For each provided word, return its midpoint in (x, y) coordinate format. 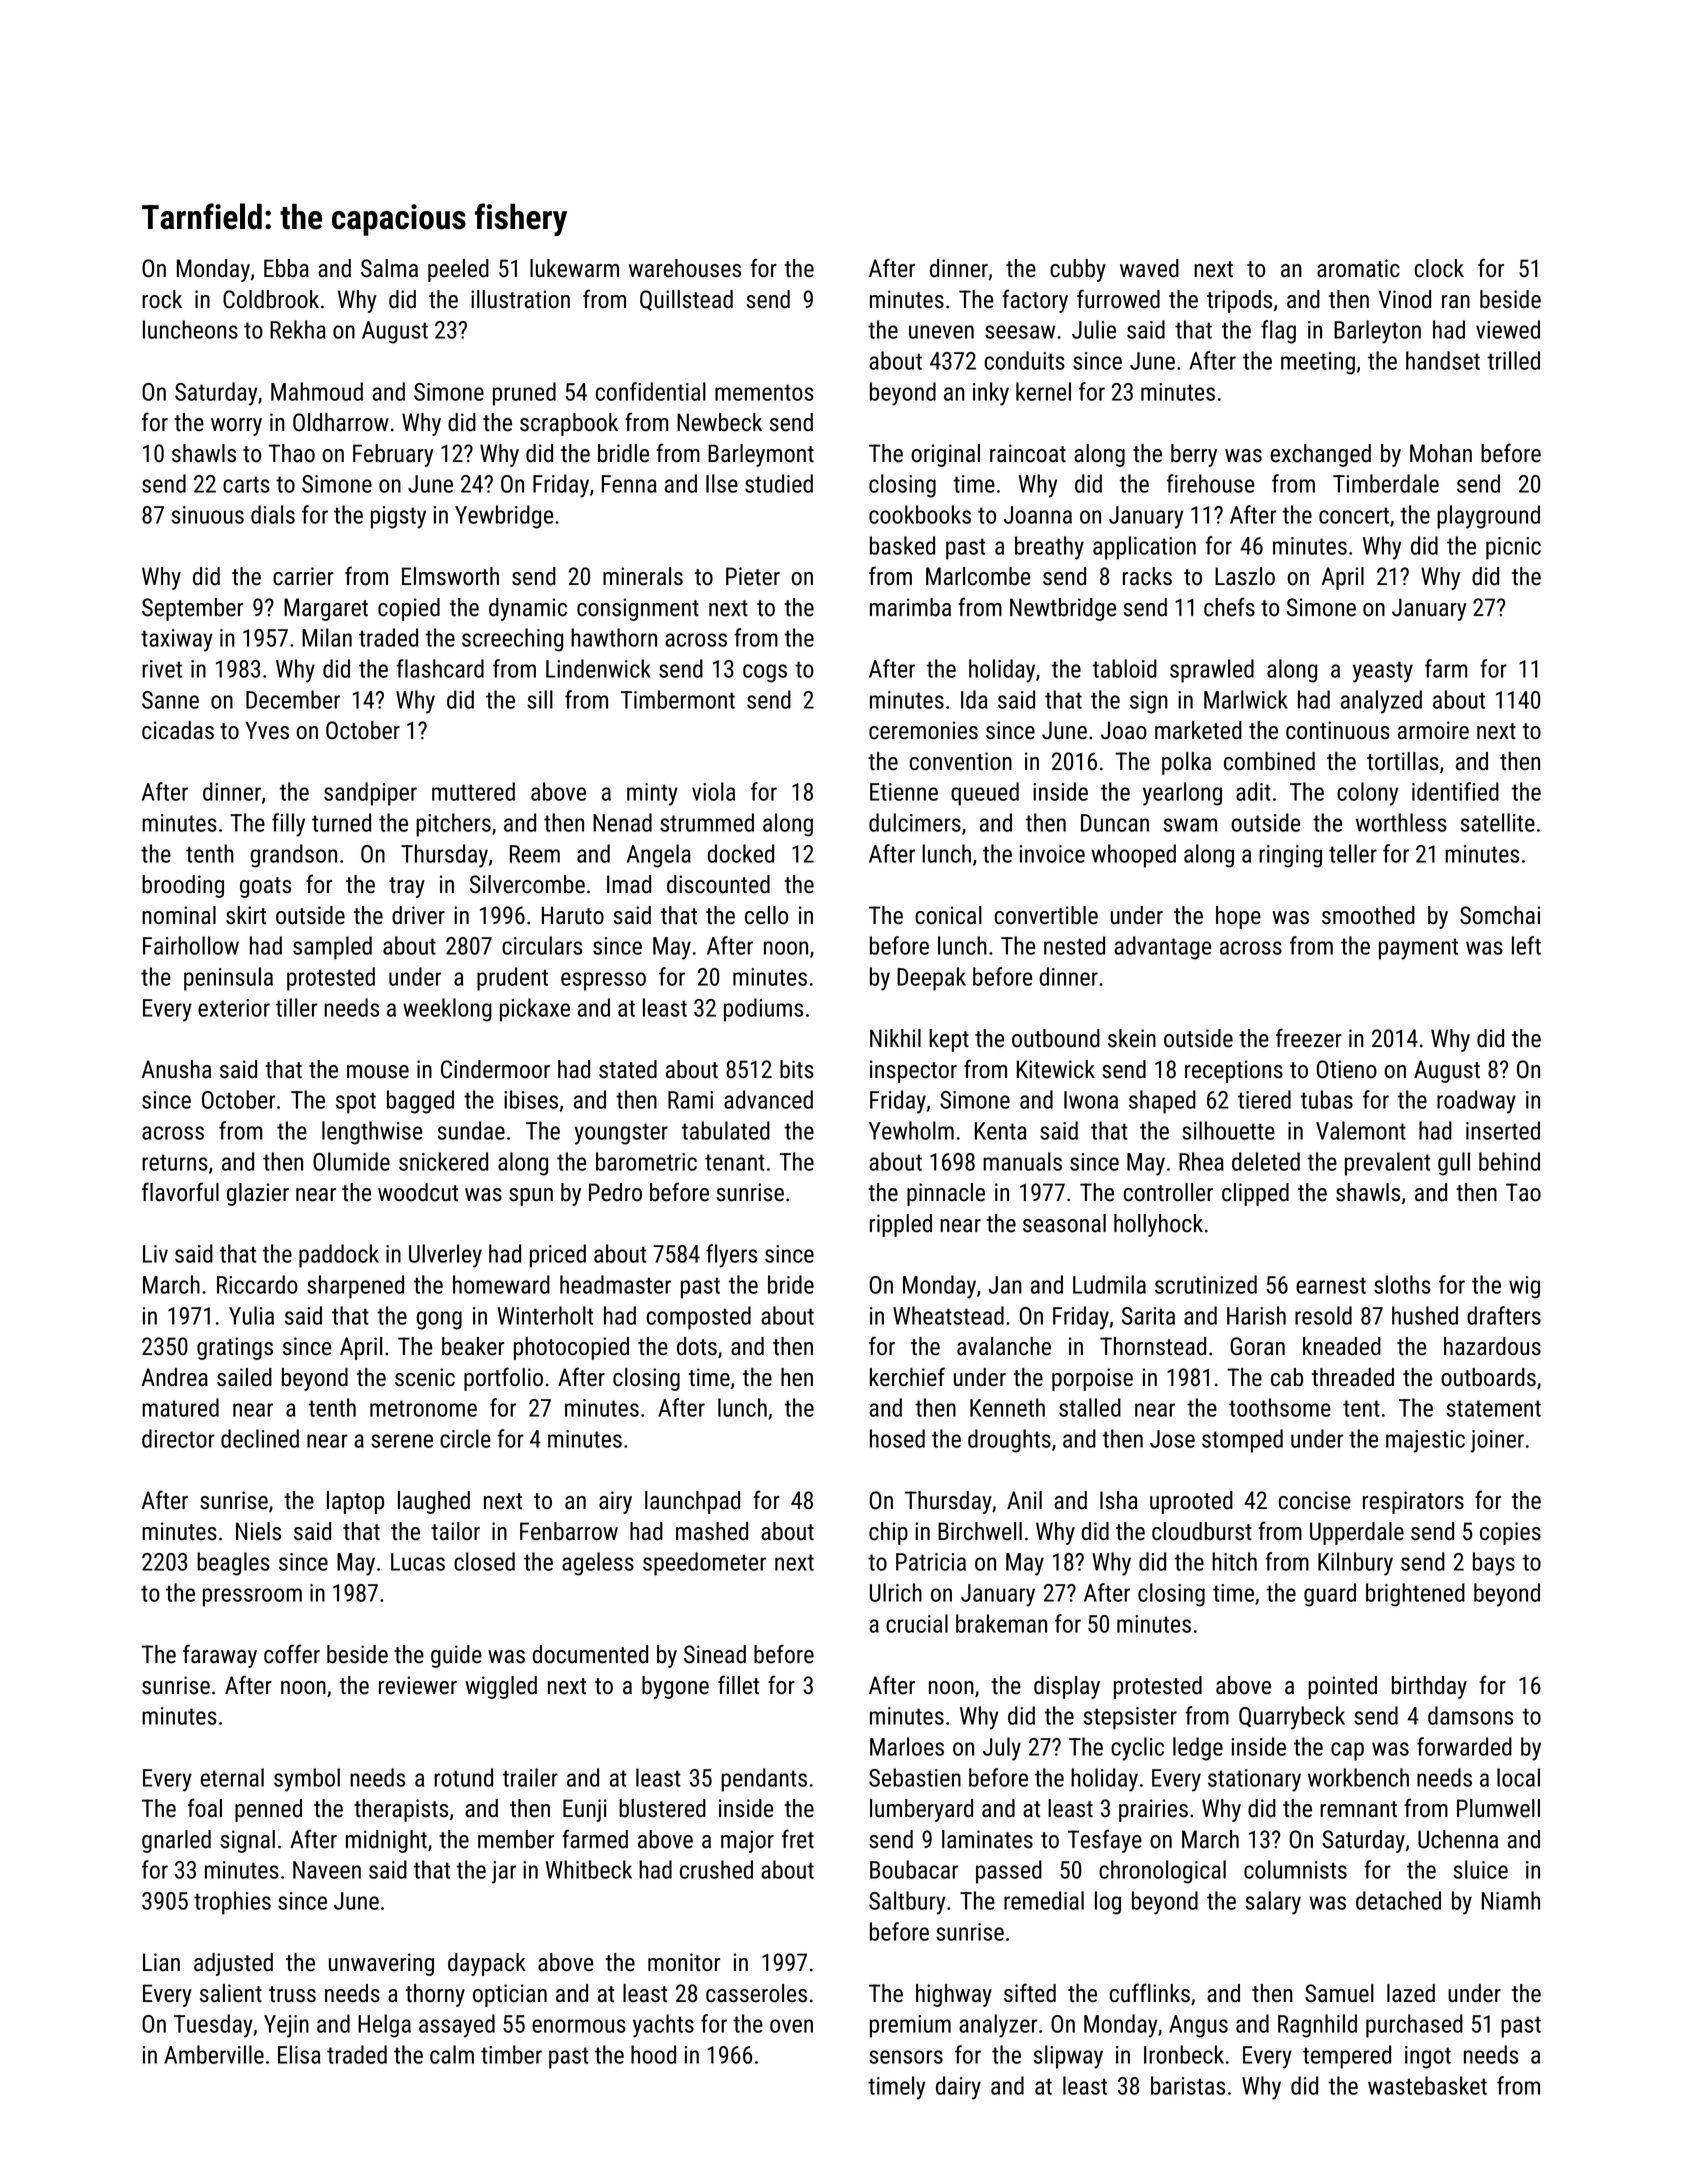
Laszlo (1245, 576)
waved (1149, 268)
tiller (296, 1007)
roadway (1476, 1102)
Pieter (753, 576)
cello (766, 915)
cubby (1078, 270)
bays (1494, 1564)
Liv (155, 1254)
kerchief (907, 1377)
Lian (161, 1962)
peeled (458, 270)
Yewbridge (504, 517)
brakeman (1001, 1623)
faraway (220, 1656)
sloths (1402, 1284)
